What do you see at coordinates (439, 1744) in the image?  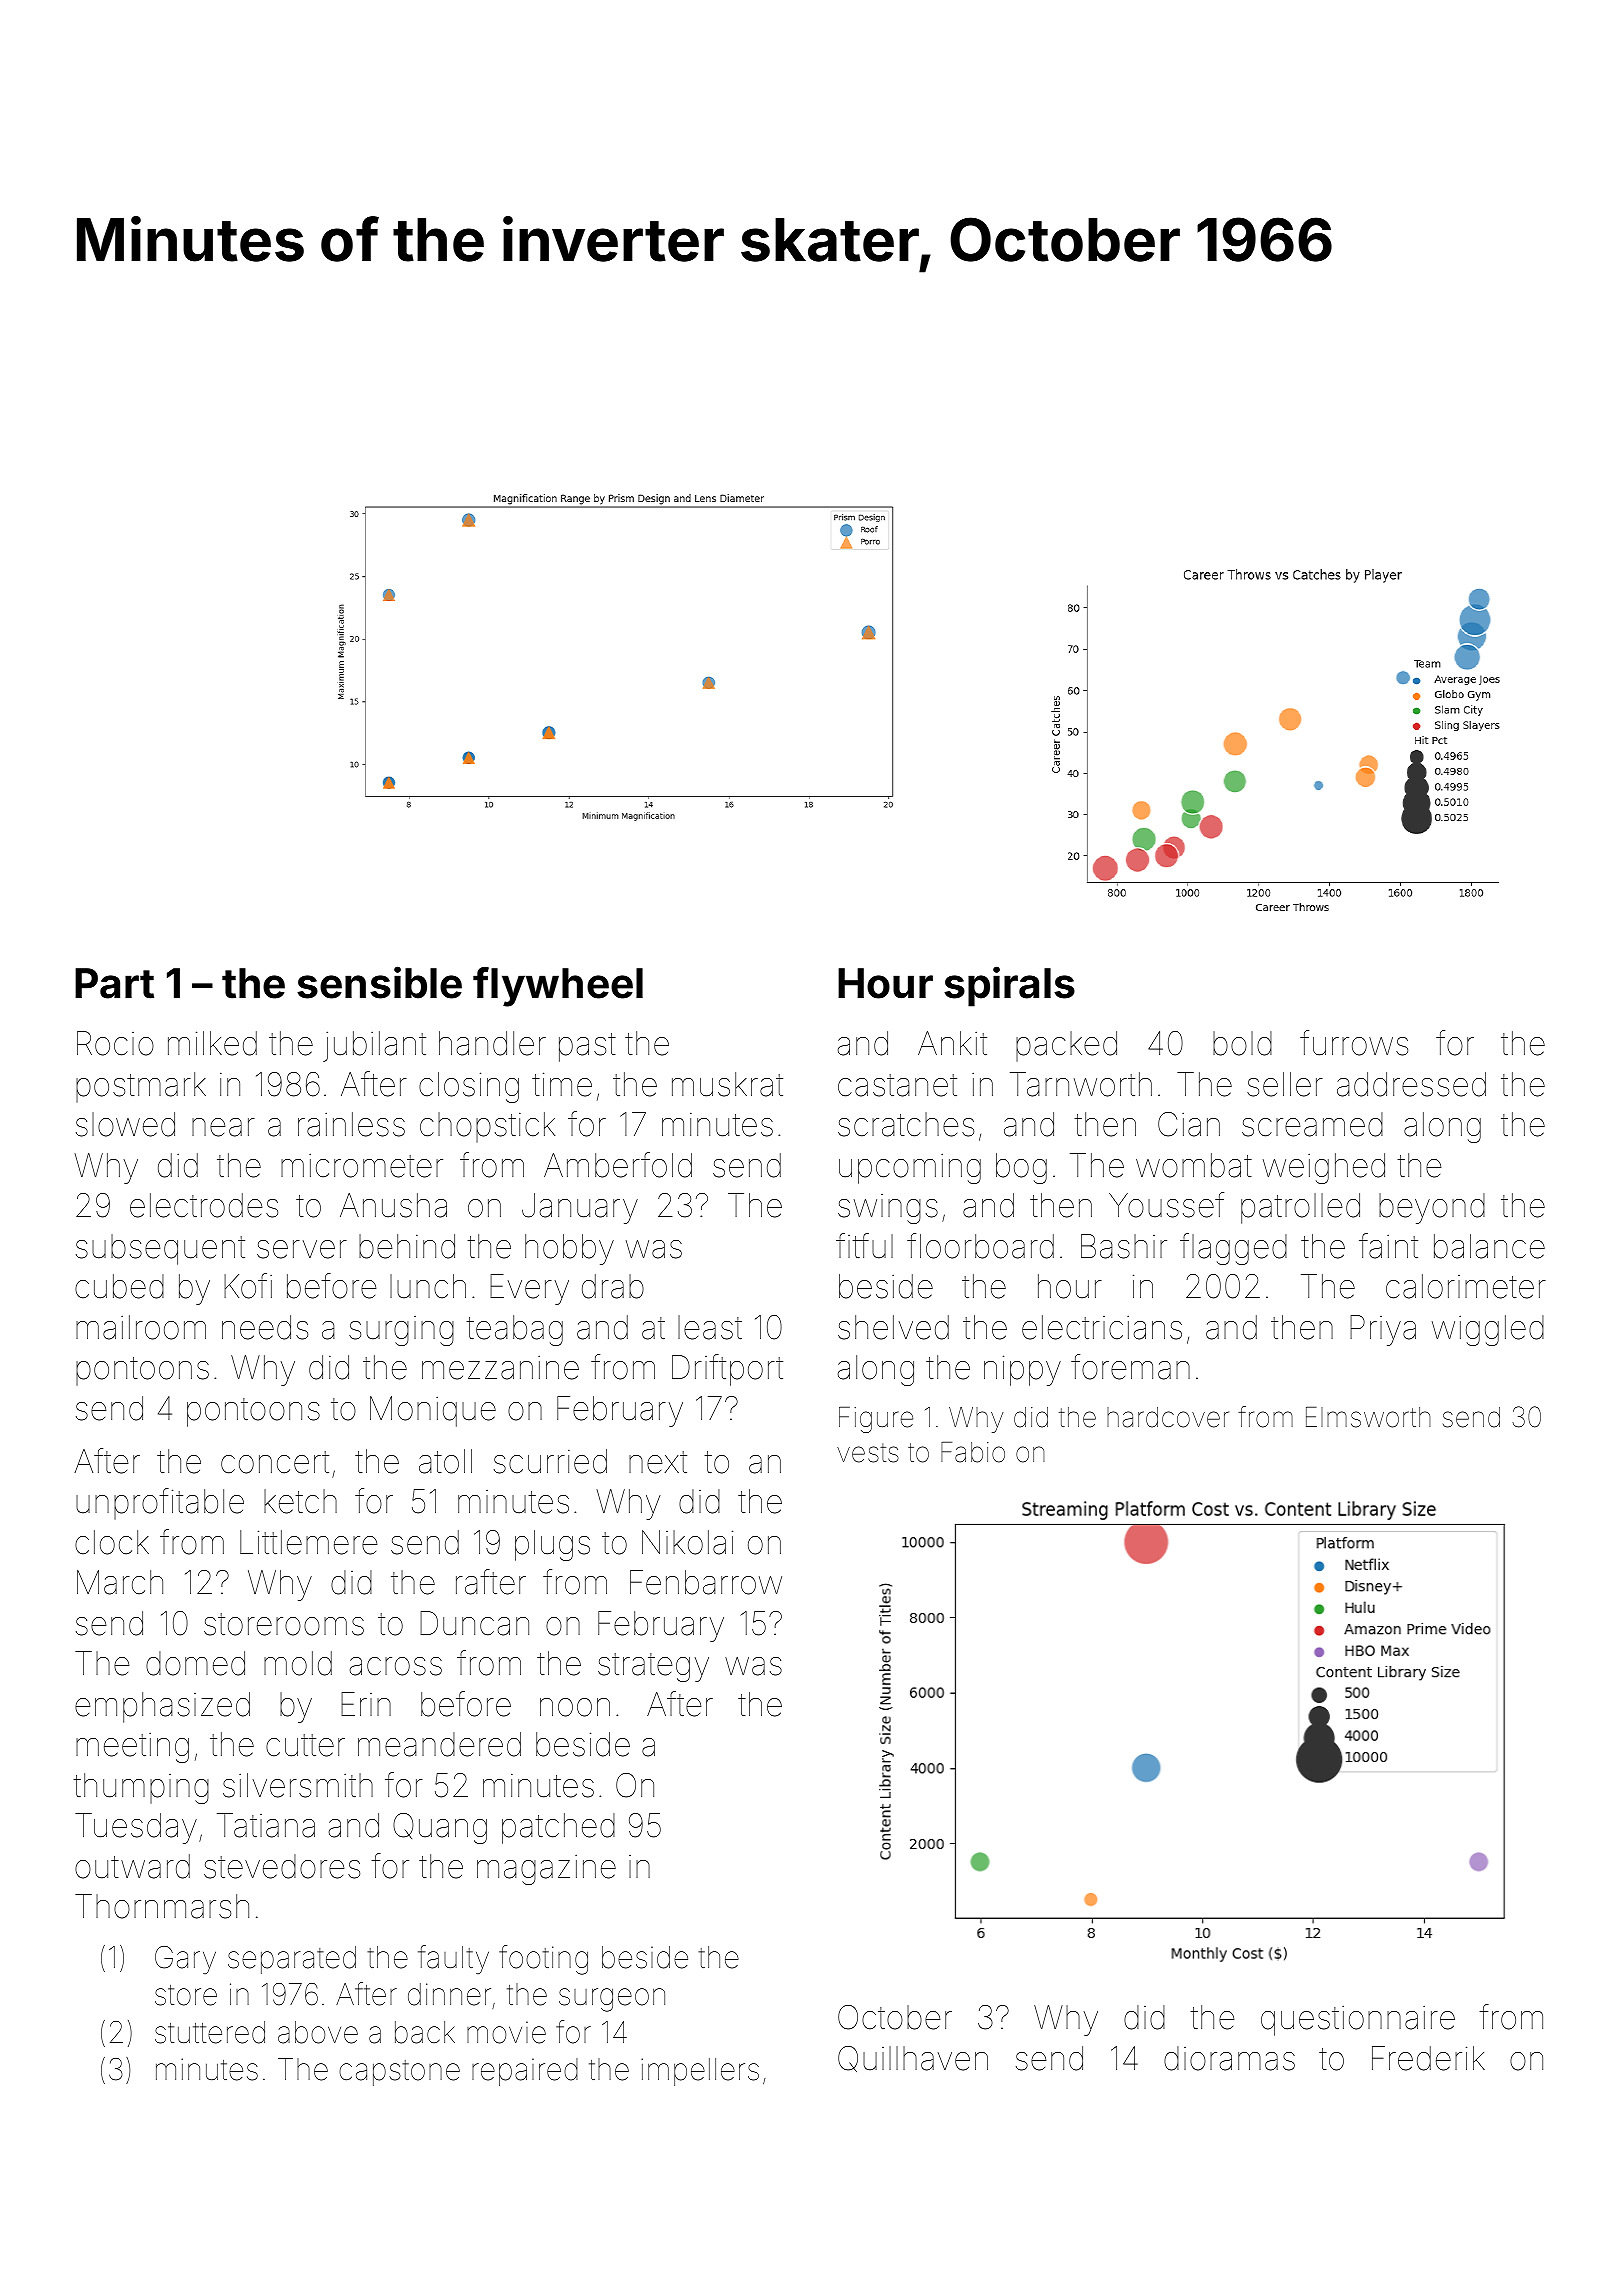 I see `meandered` at bounding box center [439, 1744].
